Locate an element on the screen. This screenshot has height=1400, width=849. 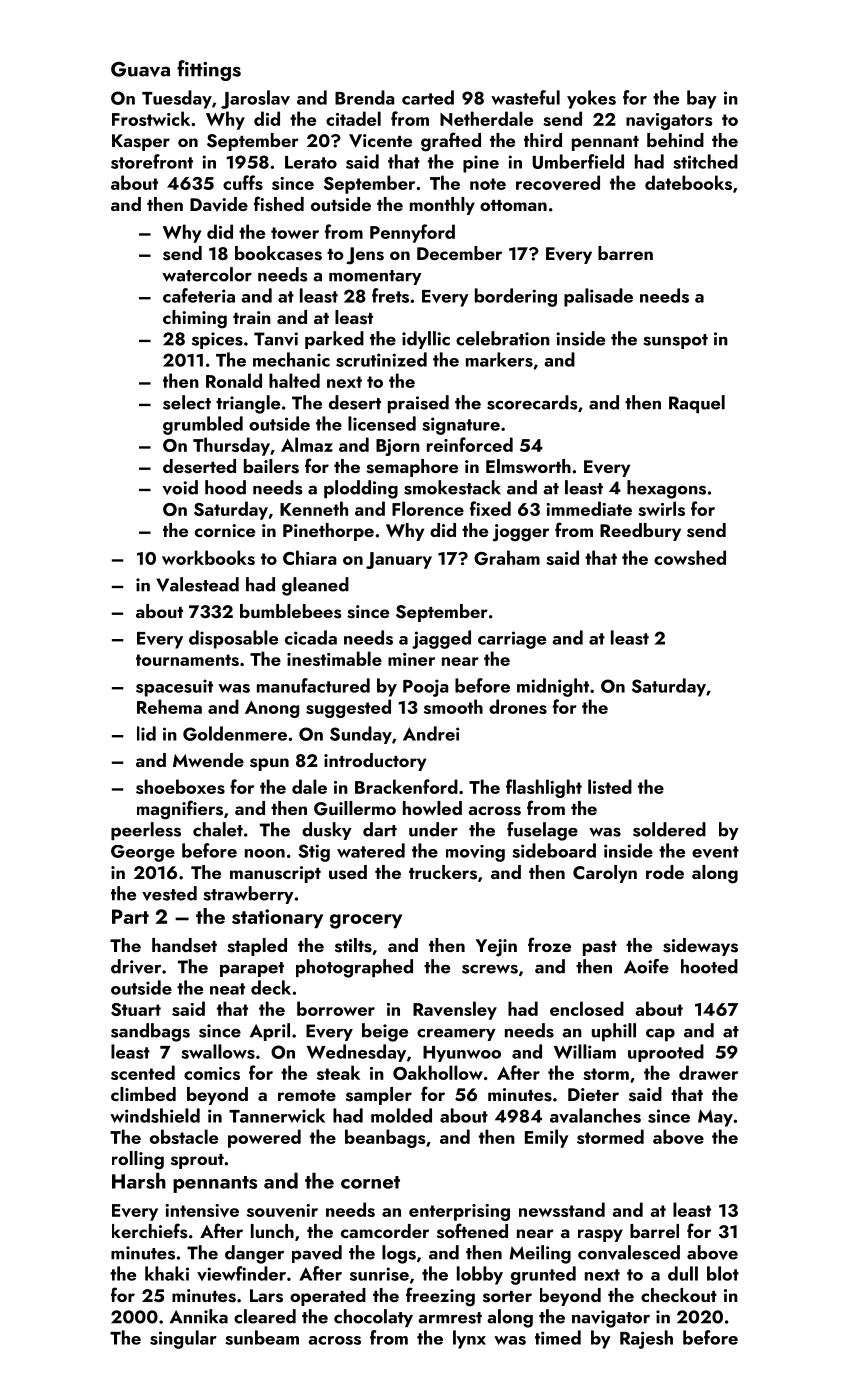
storefront is located at coordinates (152, 161).
